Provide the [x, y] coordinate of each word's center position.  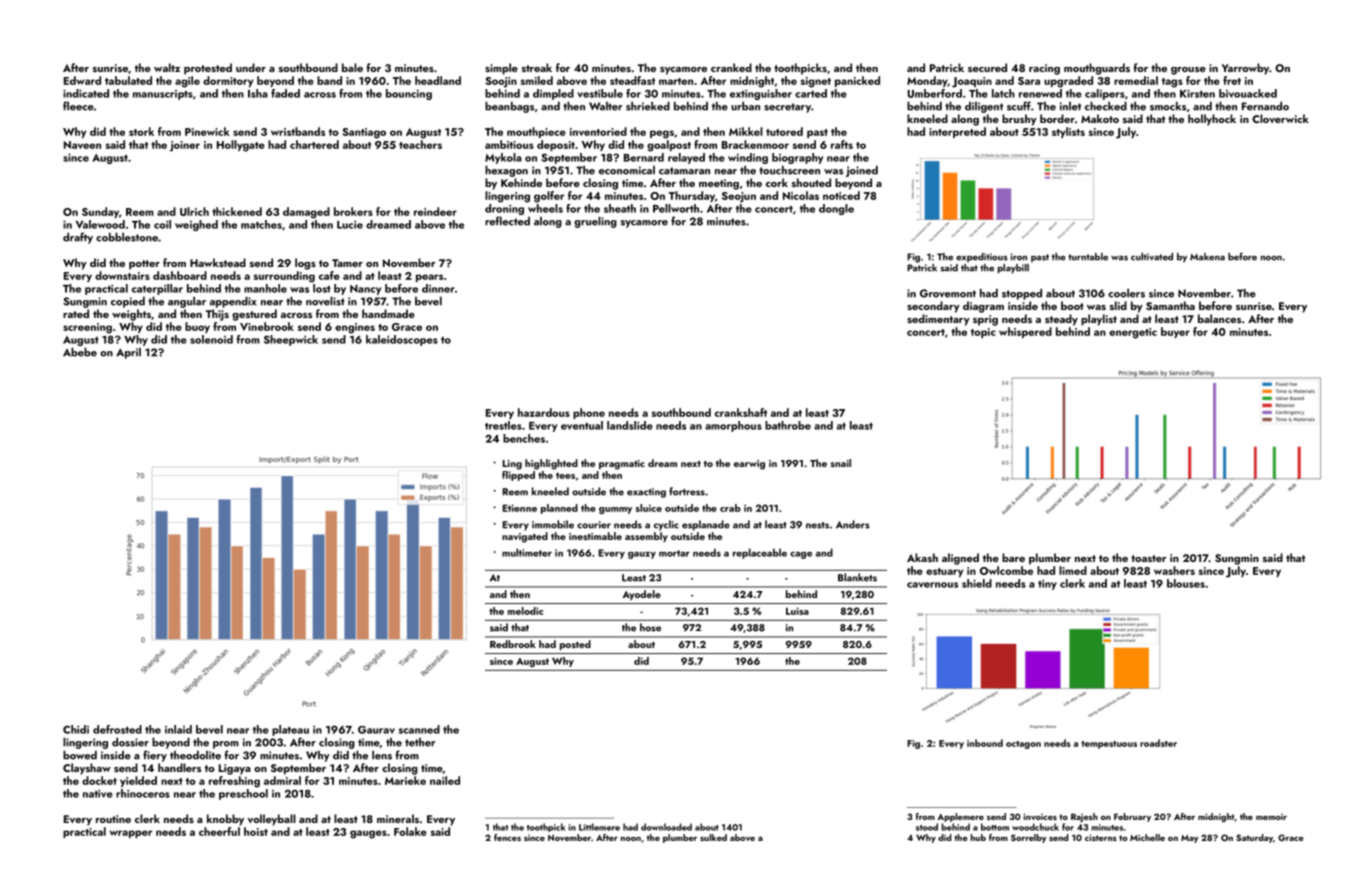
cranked [731, 67]
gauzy [642, 555]
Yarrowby [1245, 69]
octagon [1023, 745]
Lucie [350, 225]
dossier [130, 742]
